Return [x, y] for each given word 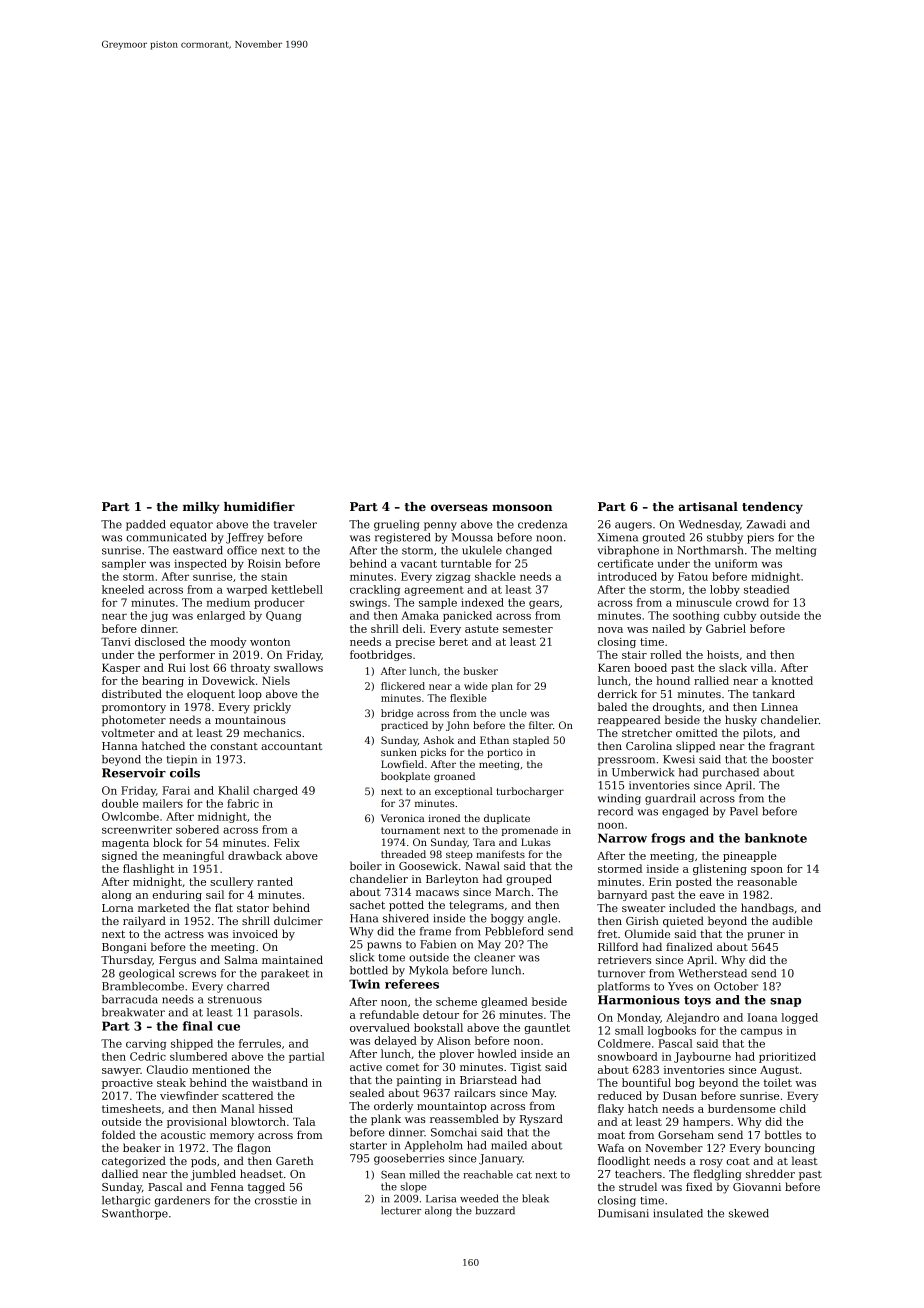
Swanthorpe [135, 1214]
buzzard [495, 1210]
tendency [772, 508]
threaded [403, 854]
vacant [419, 564]
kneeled [123, 589]
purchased [730, 773]
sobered [197, 829]
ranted [275, 881]
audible [792, 920]
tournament [410, 830]
